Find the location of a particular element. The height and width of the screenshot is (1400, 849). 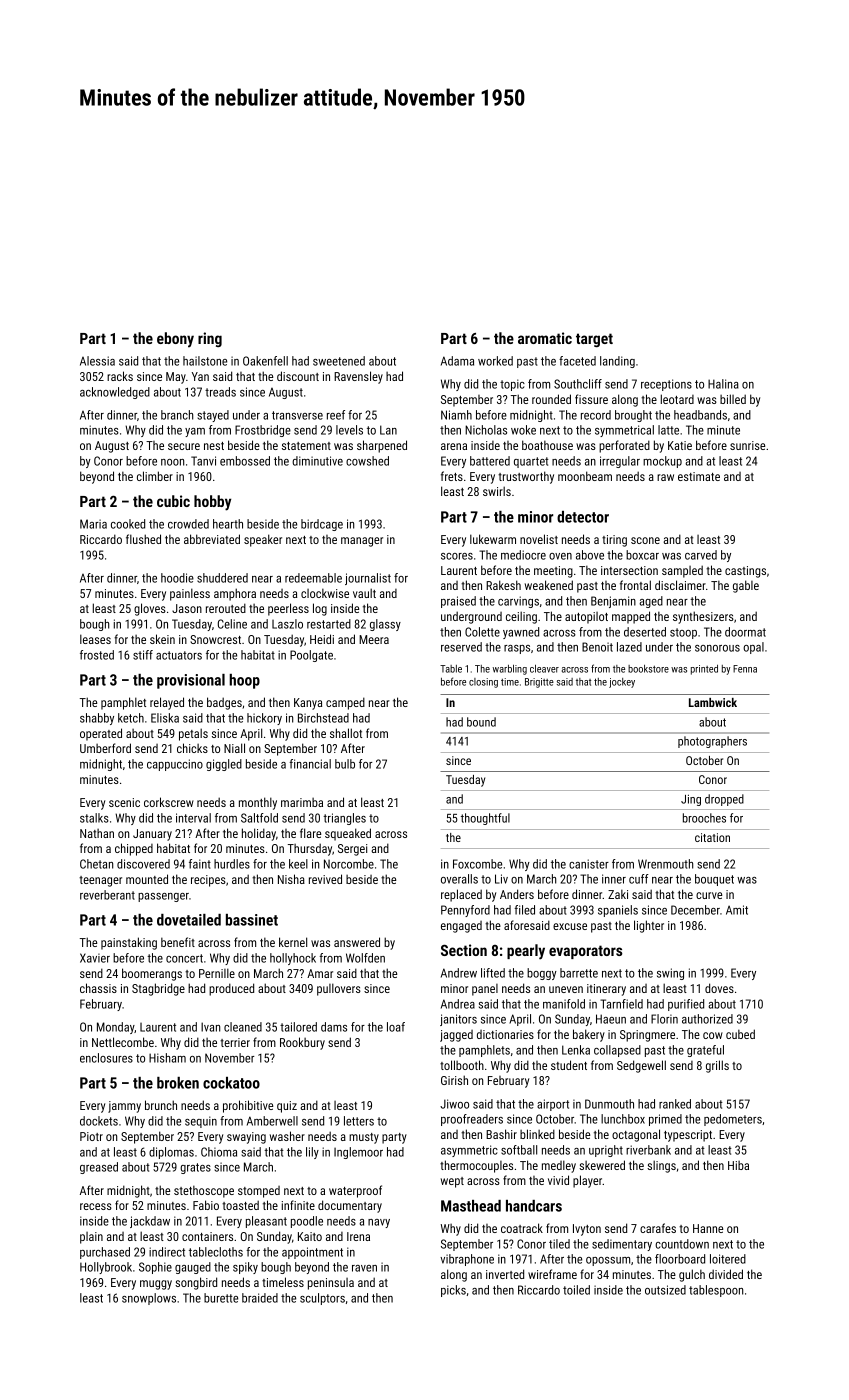

pullovers is located at coordinates (339, 989).
